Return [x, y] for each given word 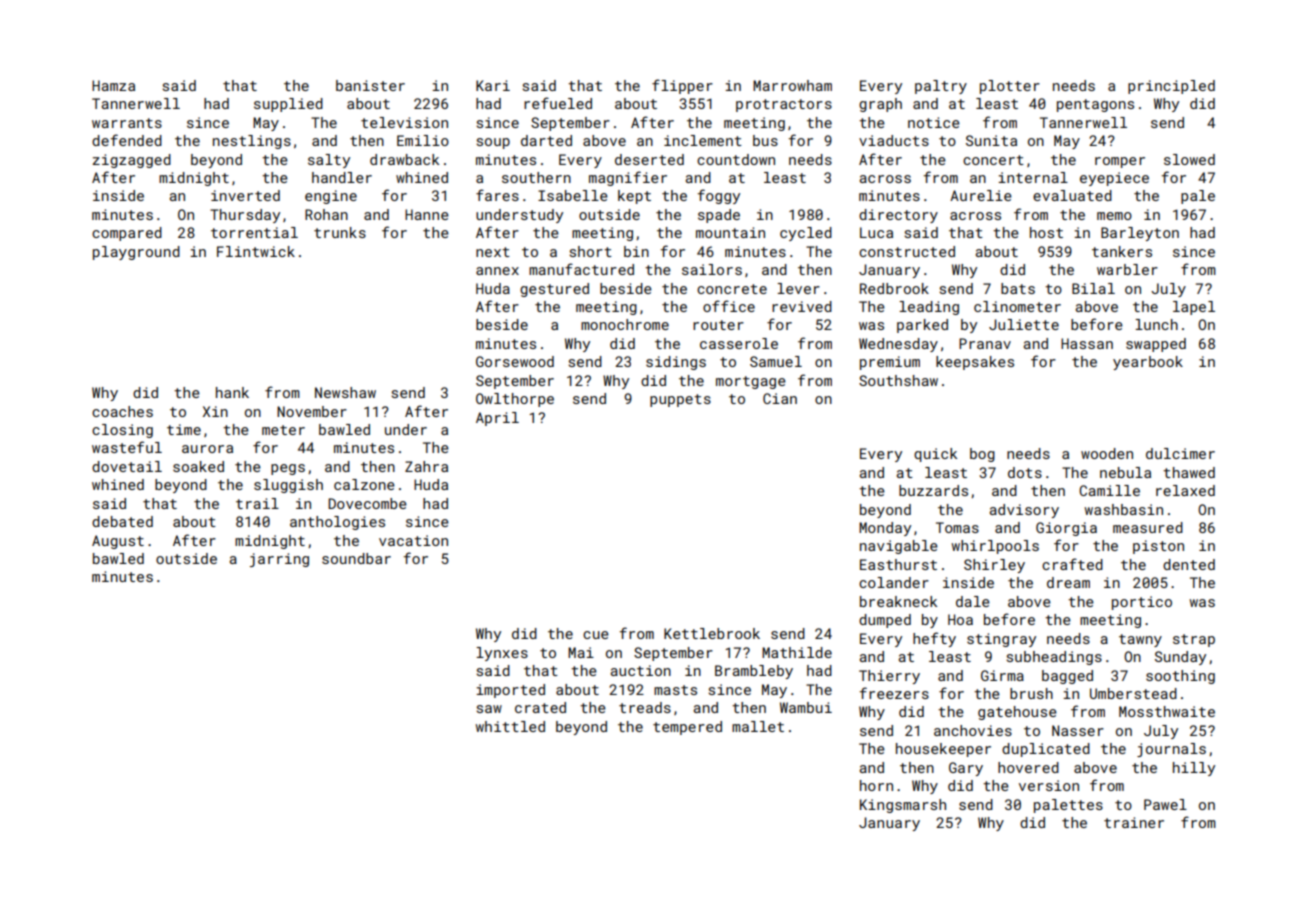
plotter [1010, 87]
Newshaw [345, 392]
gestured [554, 290]
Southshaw [898, 380]
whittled [510, 726]
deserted [649, 159]
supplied [288, 105]
